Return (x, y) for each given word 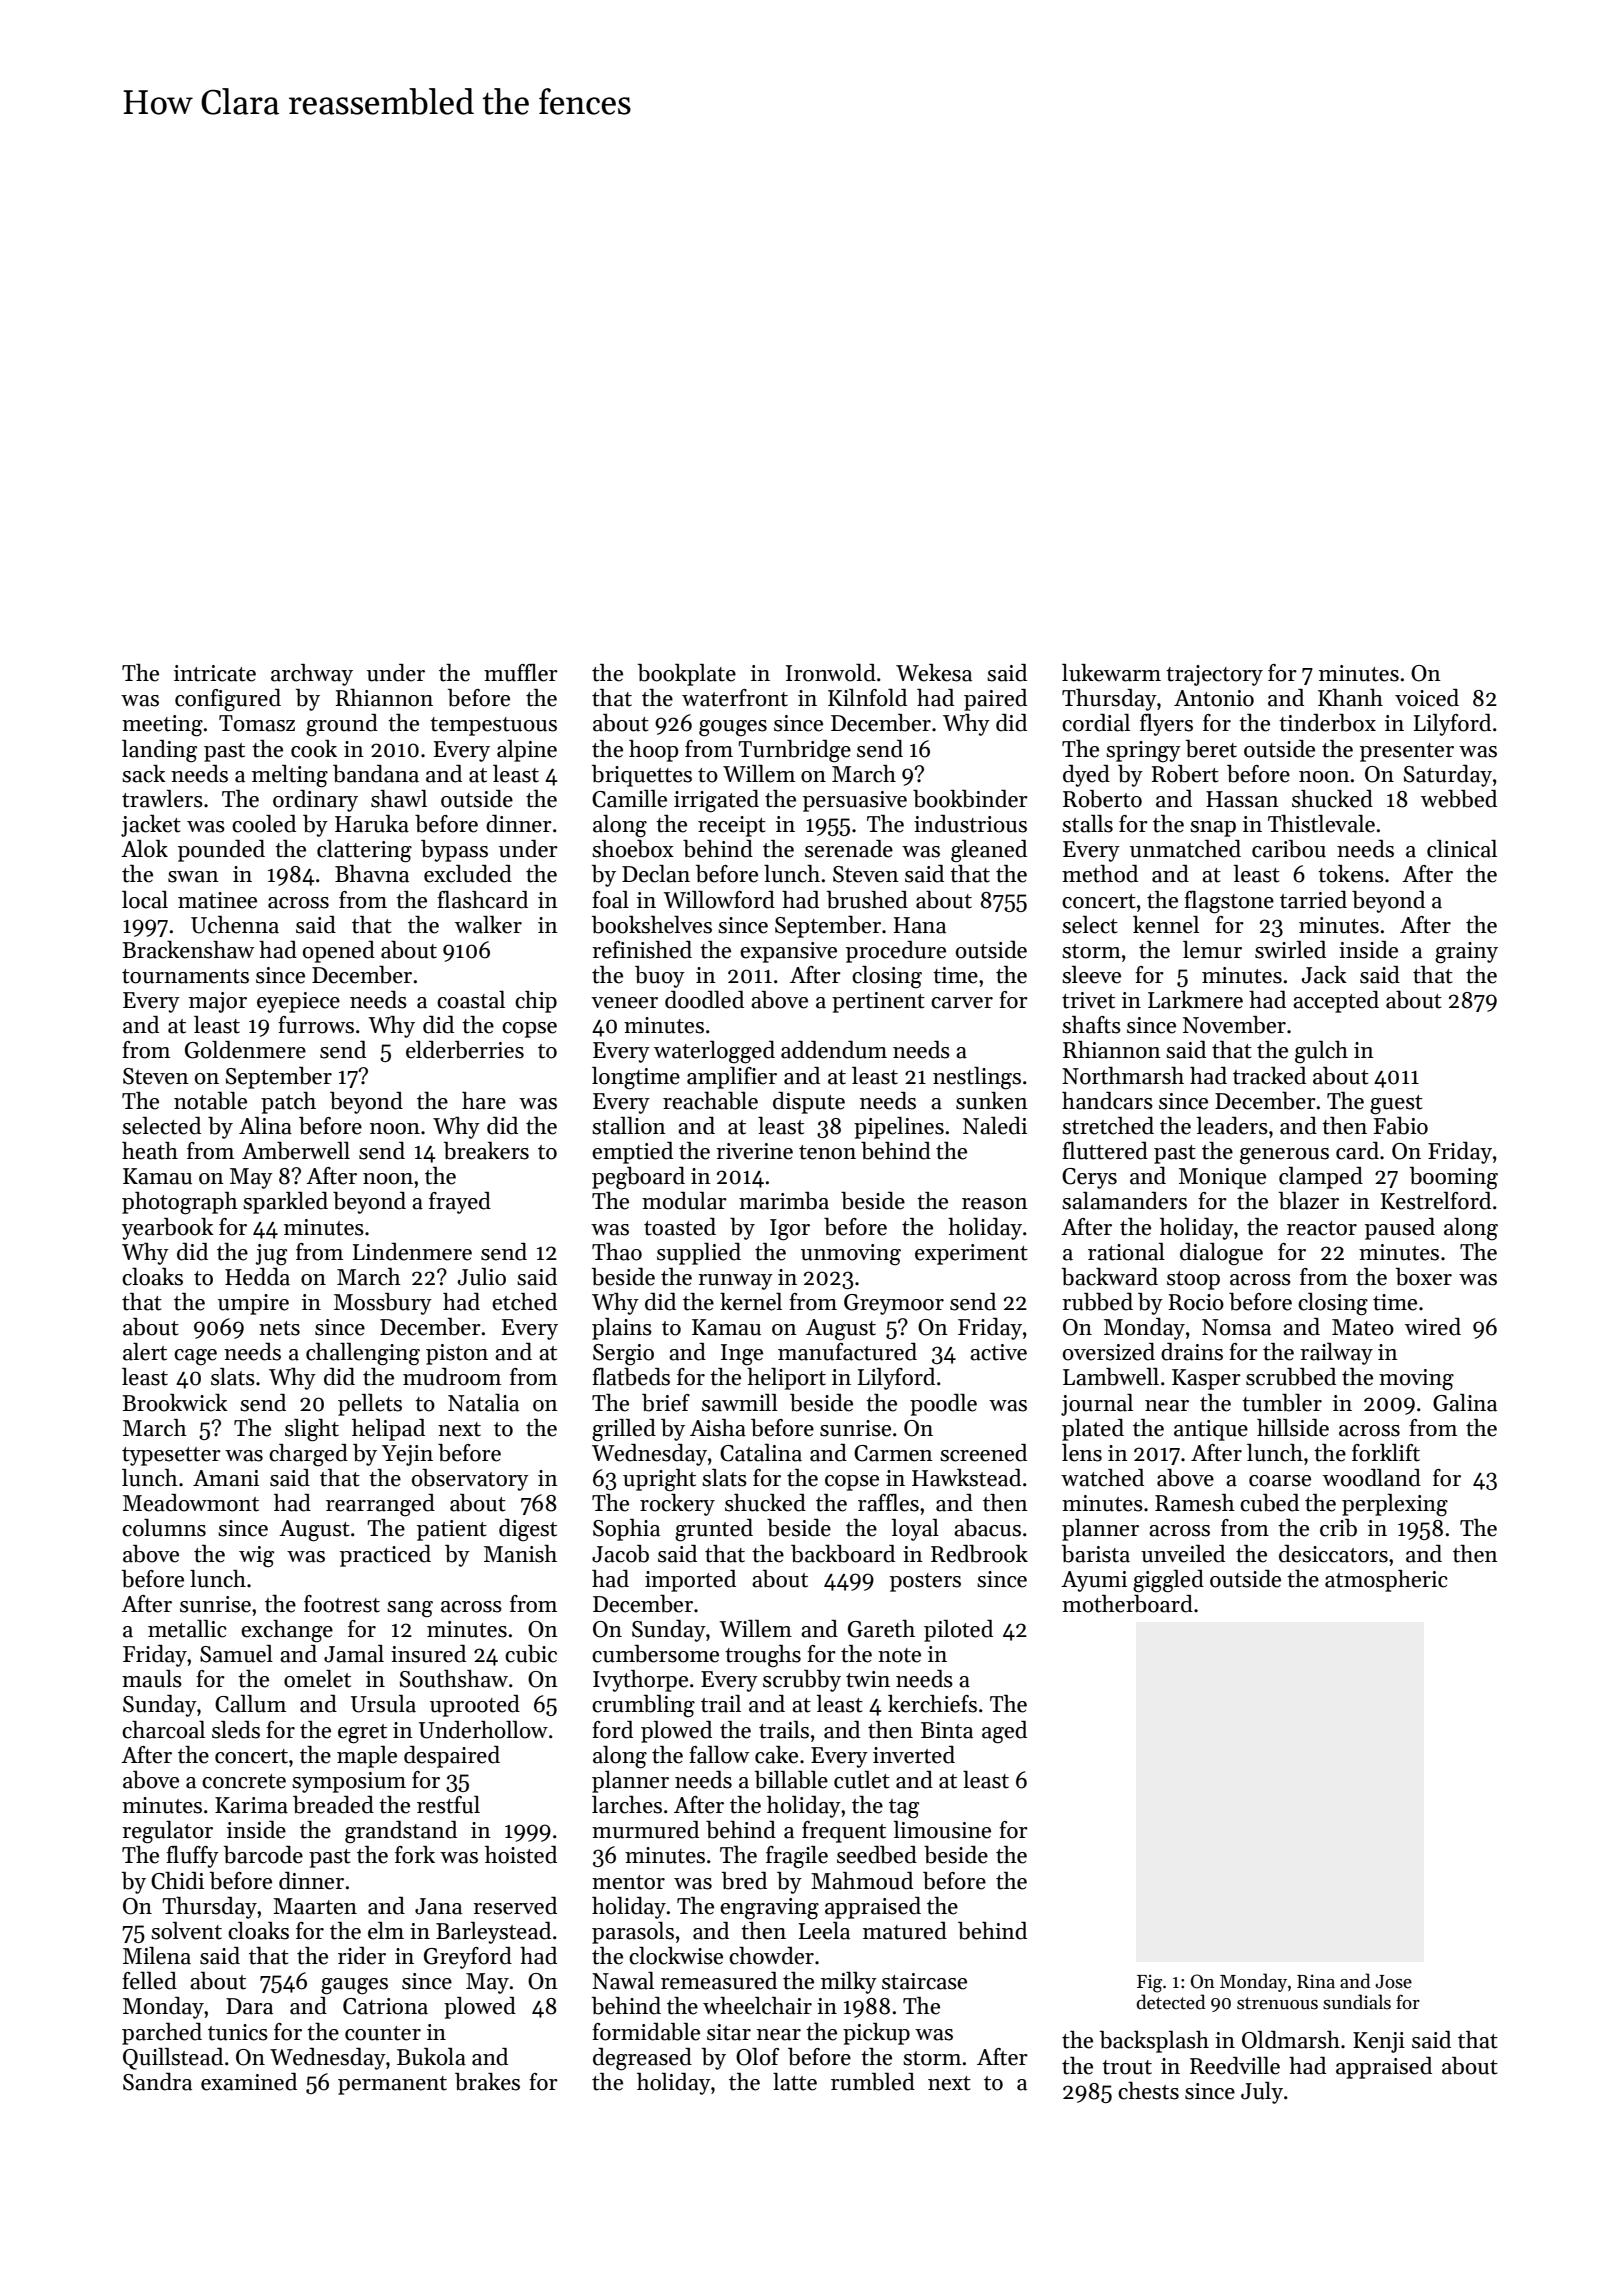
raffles (888, 1503)
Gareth (881, 1629)
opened (339, 952)
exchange (287, 1631)
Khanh (1350, 698)
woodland (1372, 1478)
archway (312, 675)
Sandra (157, 2082)
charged (308, 1455)
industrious (970, 824)
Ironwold (831, 673)
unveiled (1183, 1554)
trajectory (1214, 675)
